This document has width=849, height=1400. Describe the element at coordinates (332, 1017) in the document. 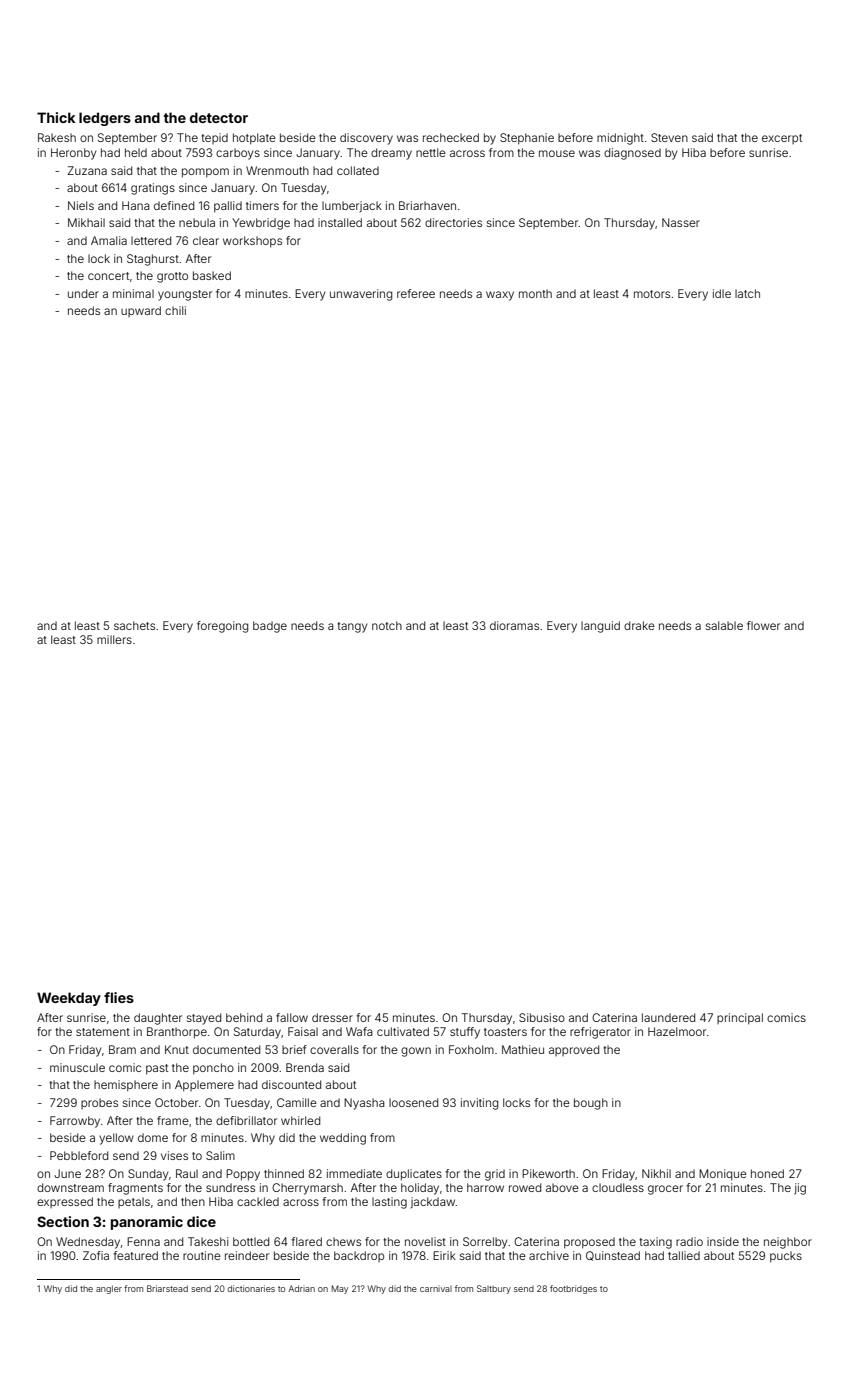

I see `dresser` at that location.
